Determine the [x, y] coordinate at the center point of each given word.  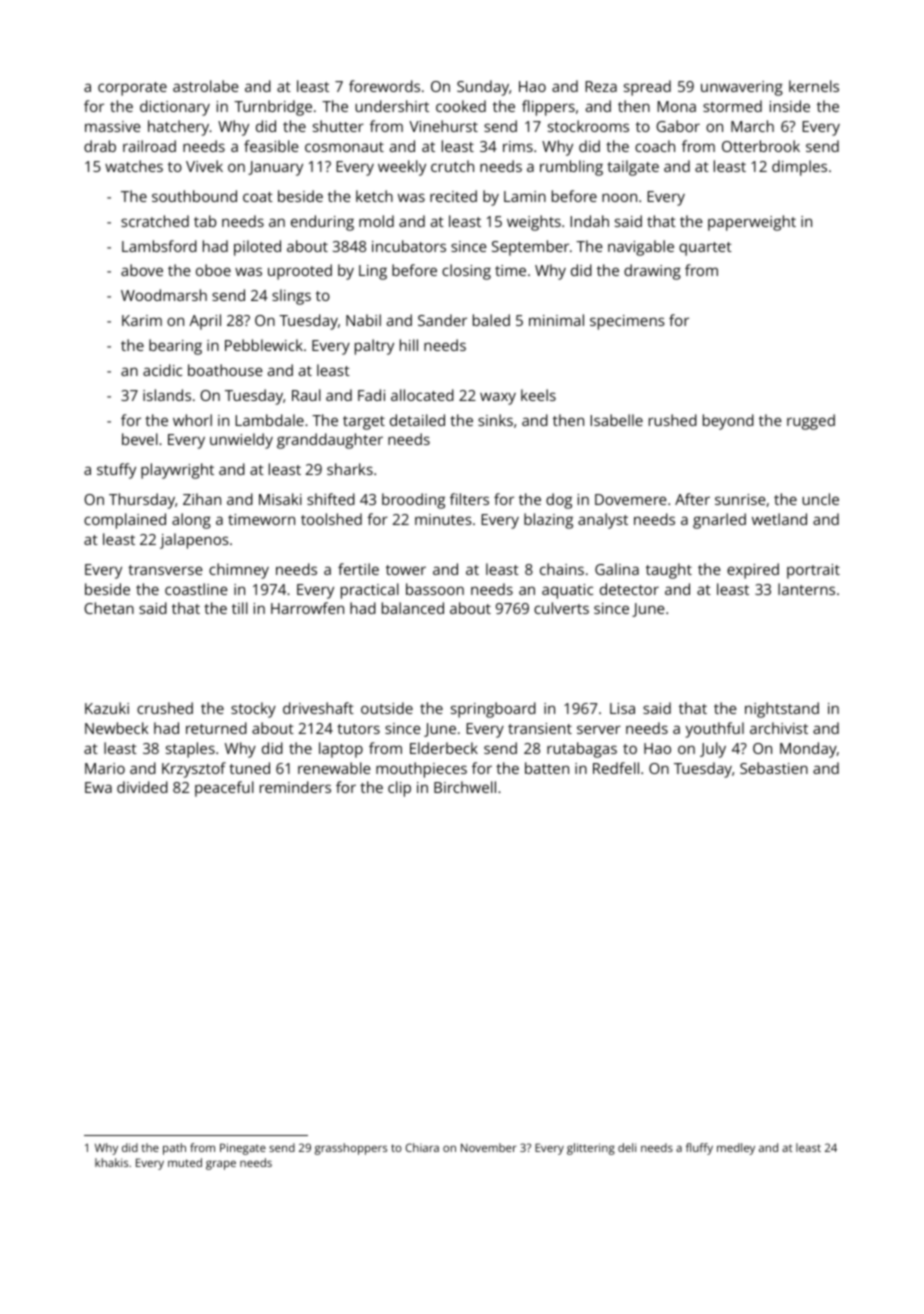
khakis [111, 1162]
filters [469, 499]
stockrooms [588, 126]
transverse [165, 570]
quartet [705, 249]
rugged [811, 422]
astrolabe [206, 86]
